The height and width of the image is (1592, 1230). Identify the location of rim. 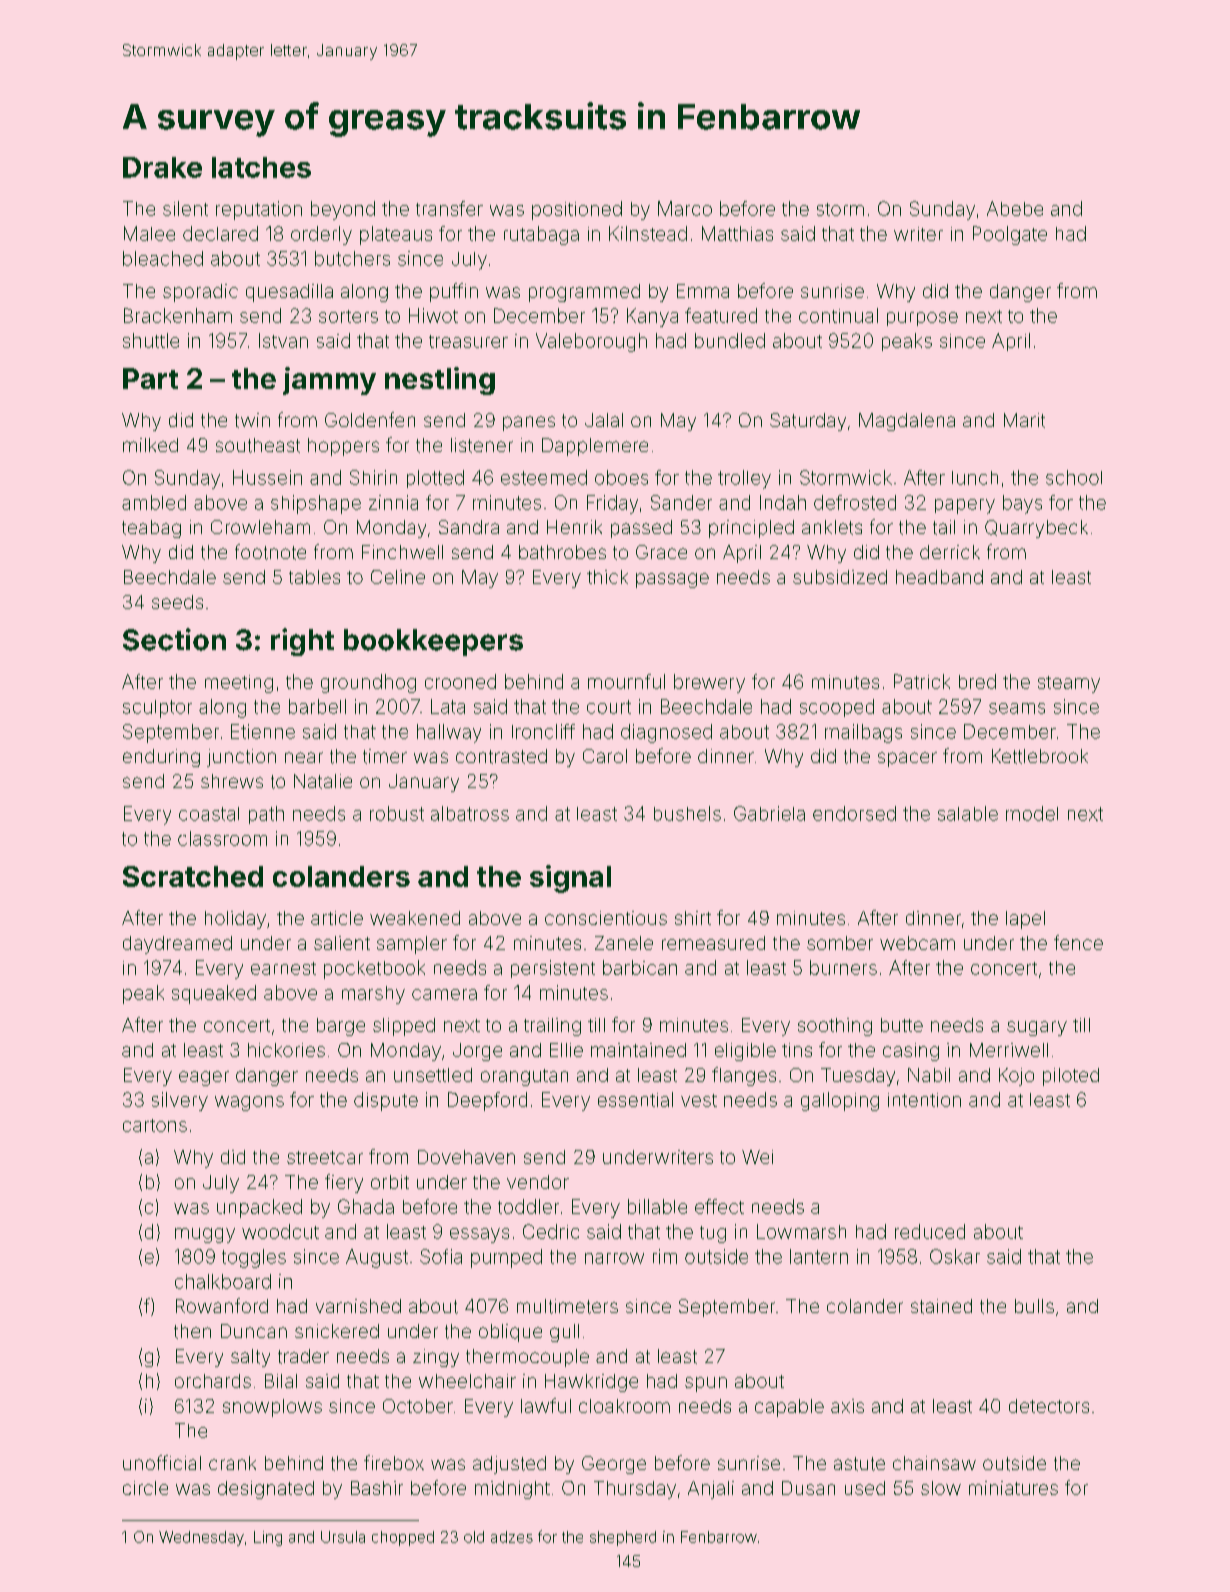
(665, 1256).
